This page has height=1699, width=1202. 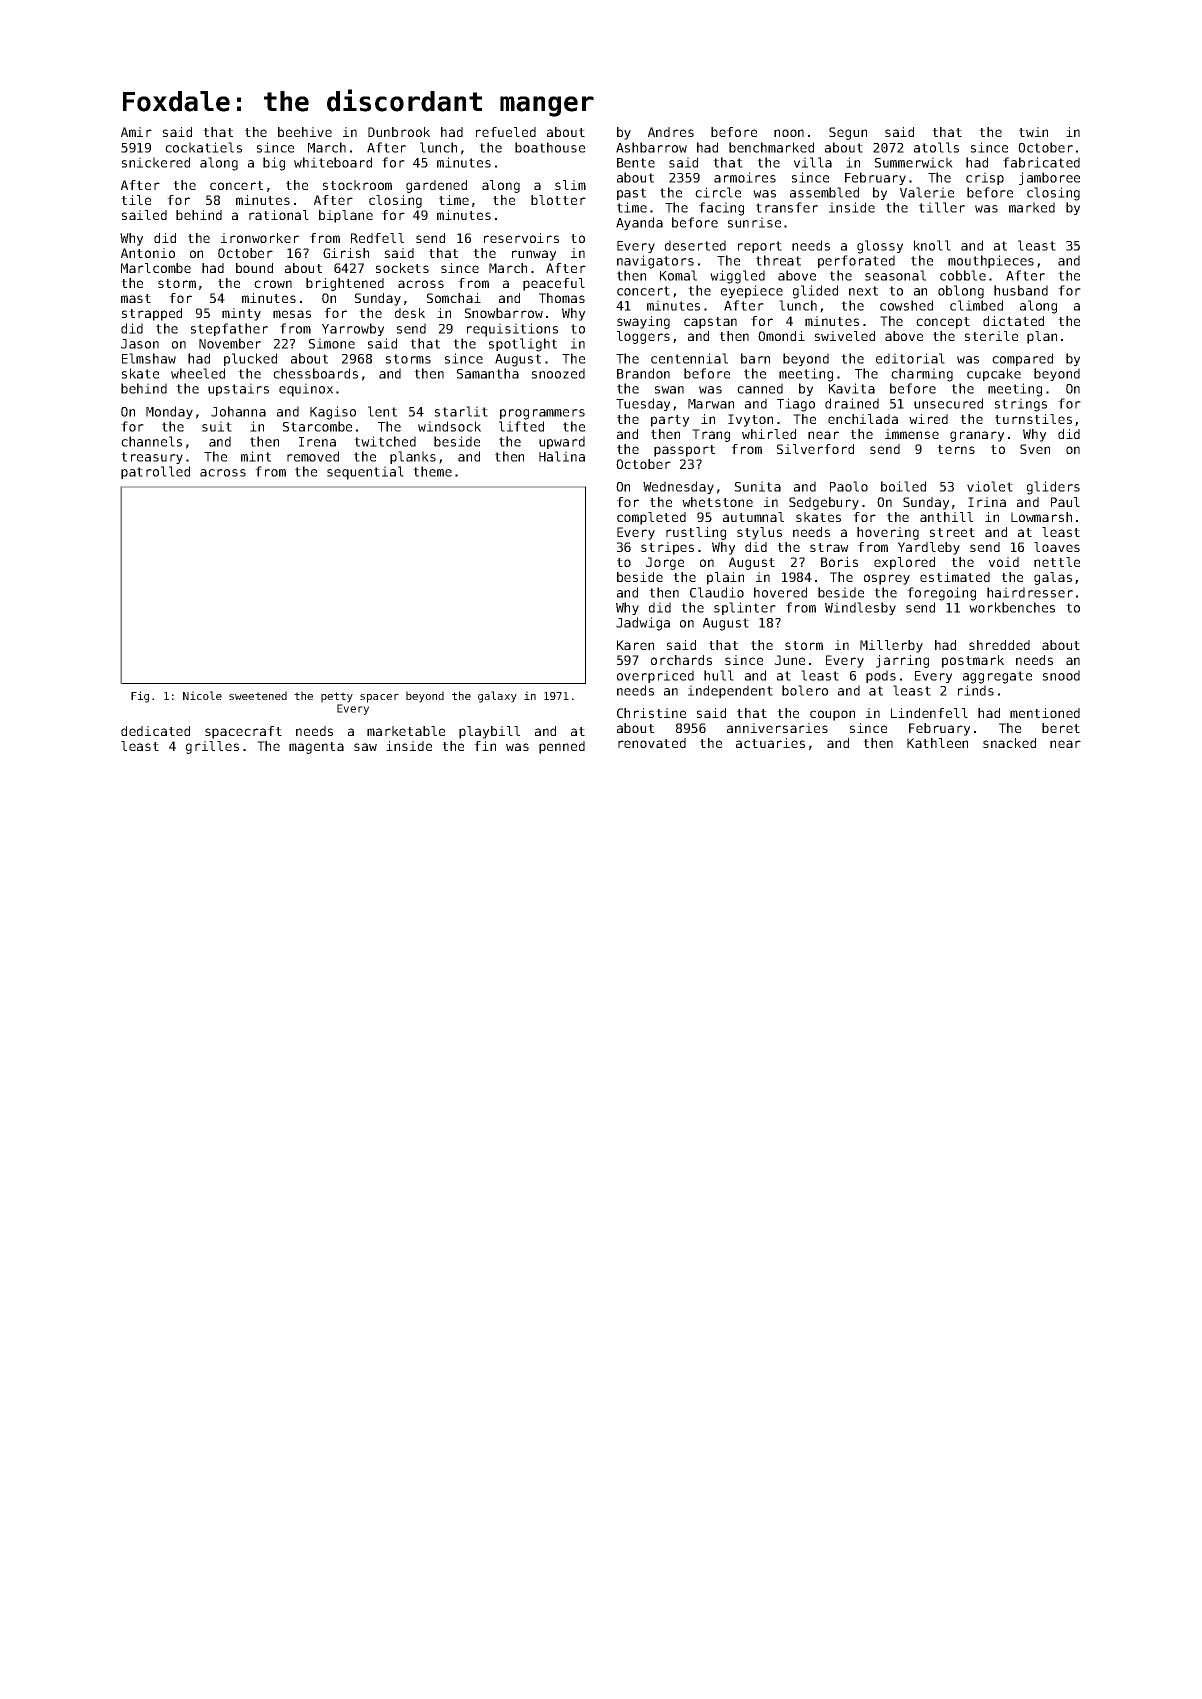 I want to click on pods, so click(x=881, y=676).
